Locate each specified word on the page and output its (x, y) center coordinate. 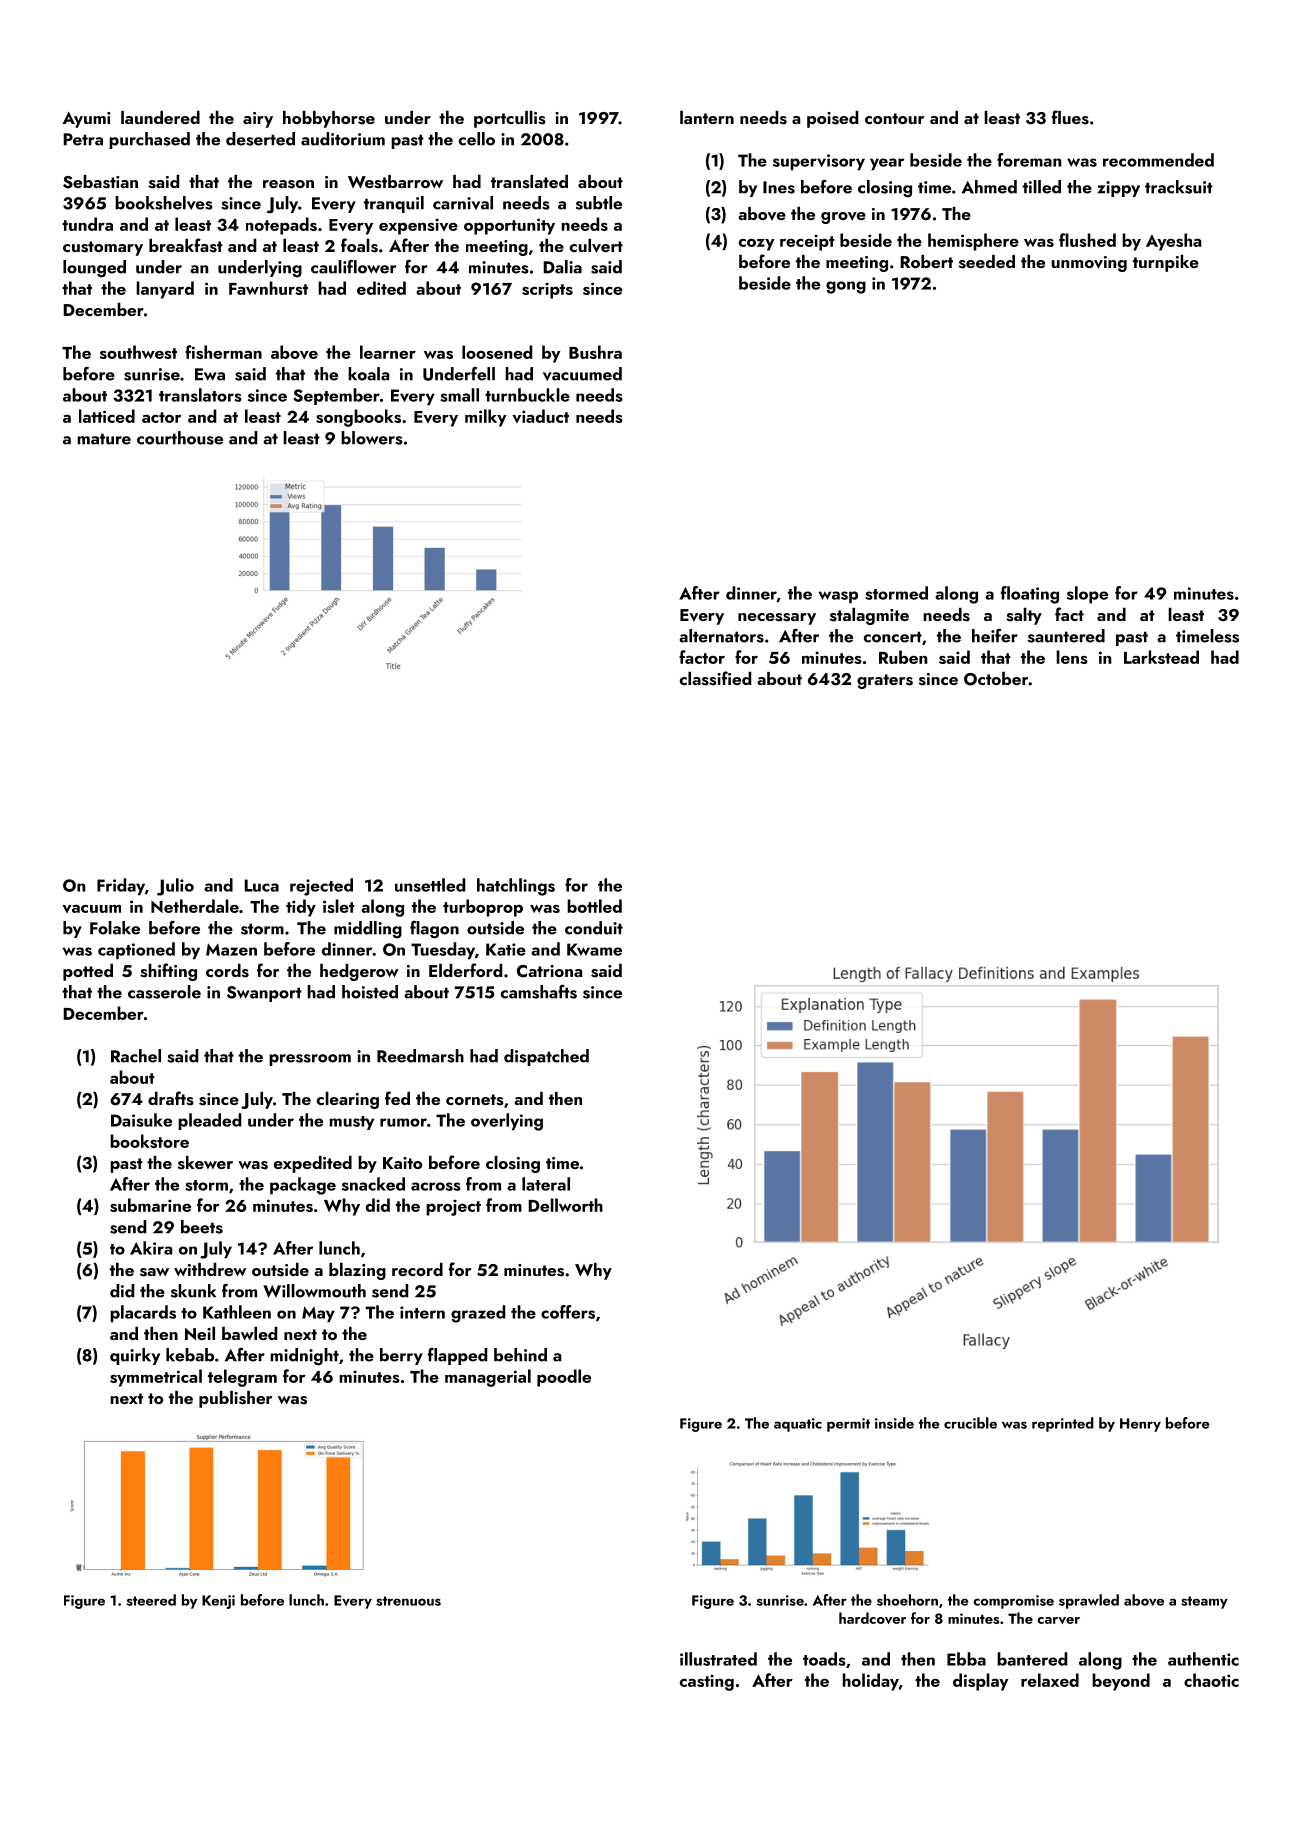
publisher (235, 1399)
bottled (594, 906)
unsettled (430, 885)
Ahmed (989, 187)
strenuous (408, 1601)
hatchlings (516, 887)
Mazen (231, 949)
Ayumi (86, 120)
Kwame (594, 949)
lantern (707, 117)
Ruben (903, 657)
